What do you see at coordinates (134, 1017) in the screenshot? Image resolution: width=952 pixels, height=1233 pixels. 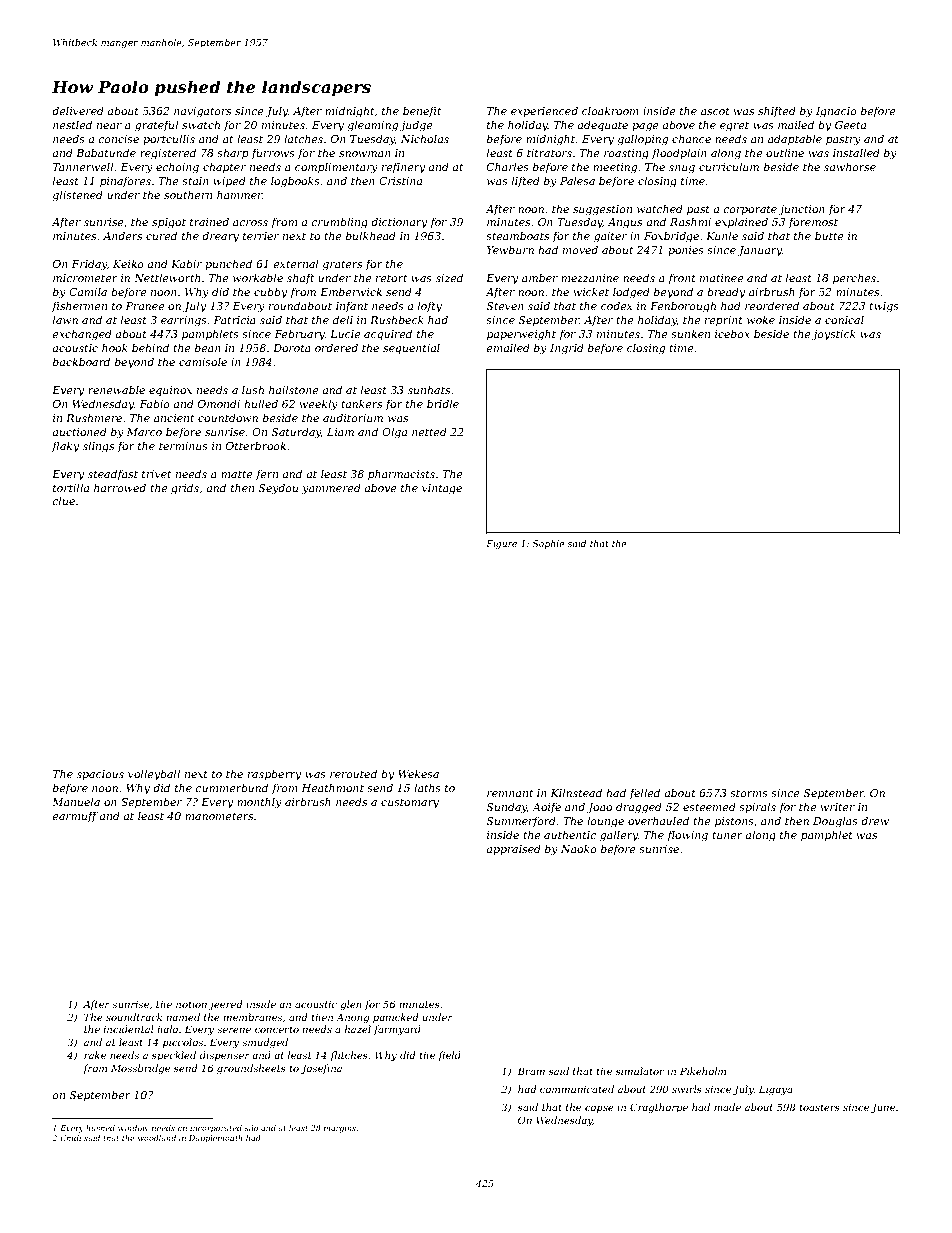 I see `soundtrack` at bounding box center [134, 1017].
